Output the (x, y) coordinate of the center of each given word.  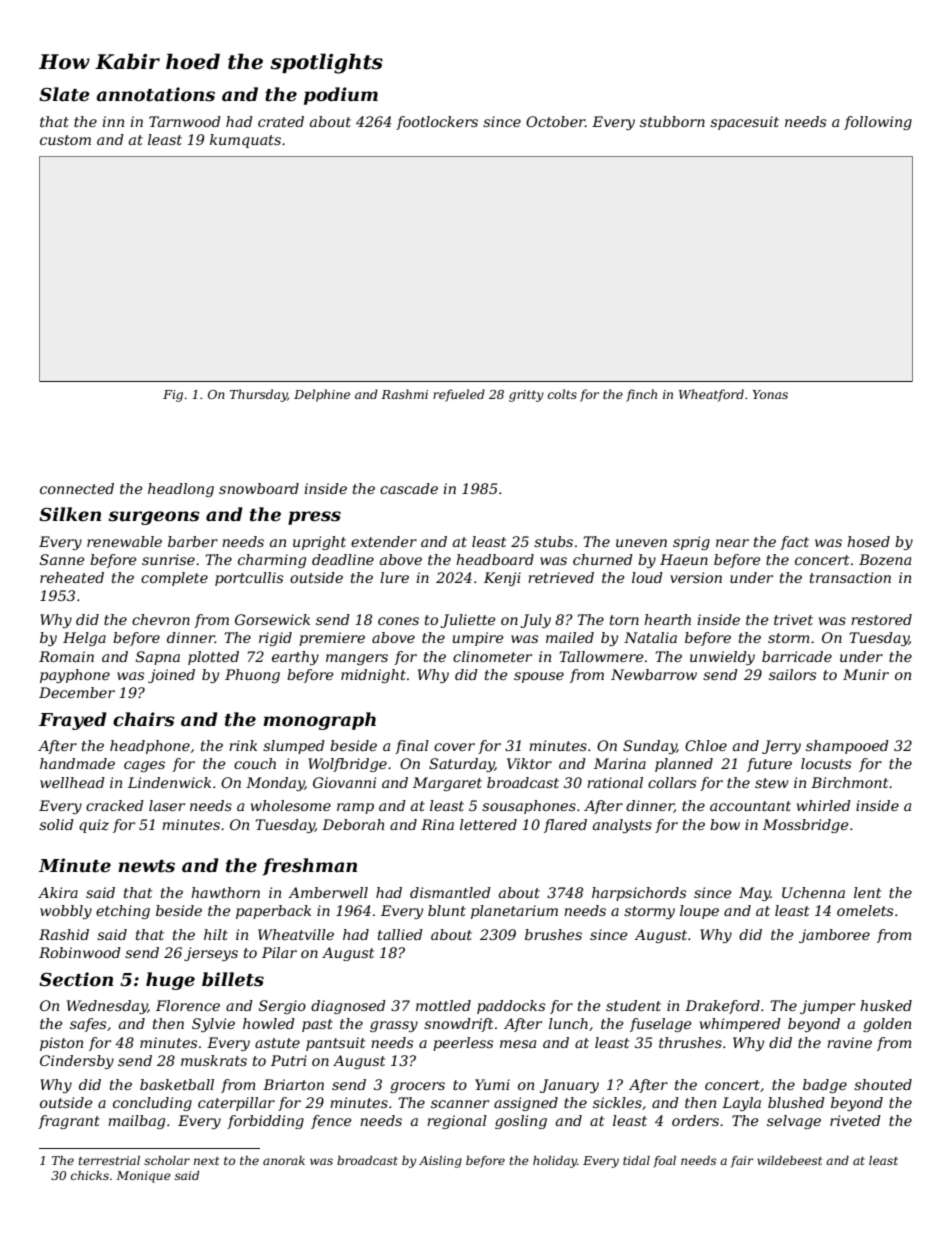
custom (65, 140)
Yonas (770, 394)
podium (341, 96)
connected (77, 488)
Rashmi (404, 394)
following (878, 123)
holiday (555, 1162)
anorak (284, 1160)
